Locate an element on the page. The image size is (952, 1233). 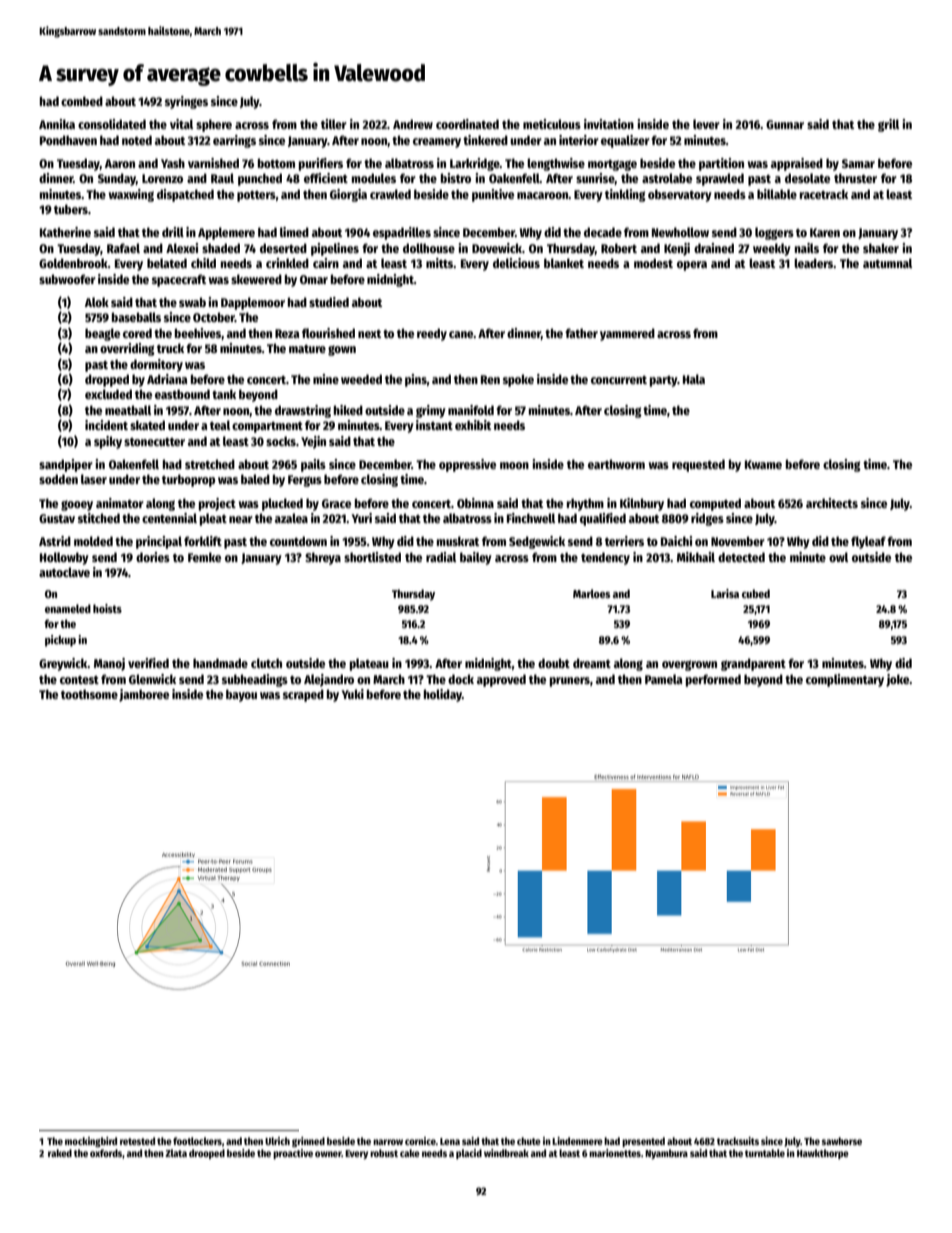
belated is located at coordinates (167, 263).
